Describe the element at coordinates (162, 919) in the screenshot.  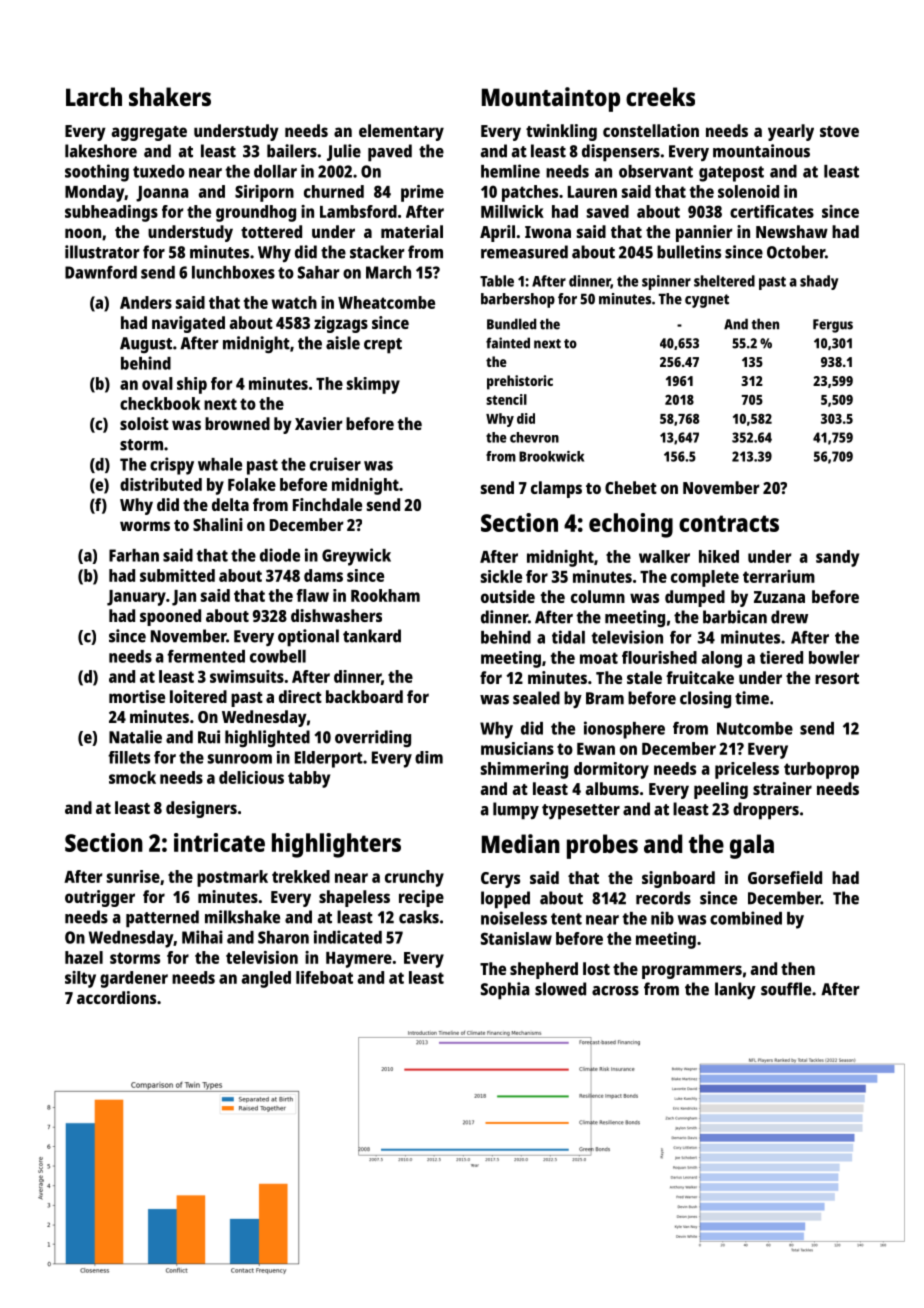
I see `patterned` at that location.
